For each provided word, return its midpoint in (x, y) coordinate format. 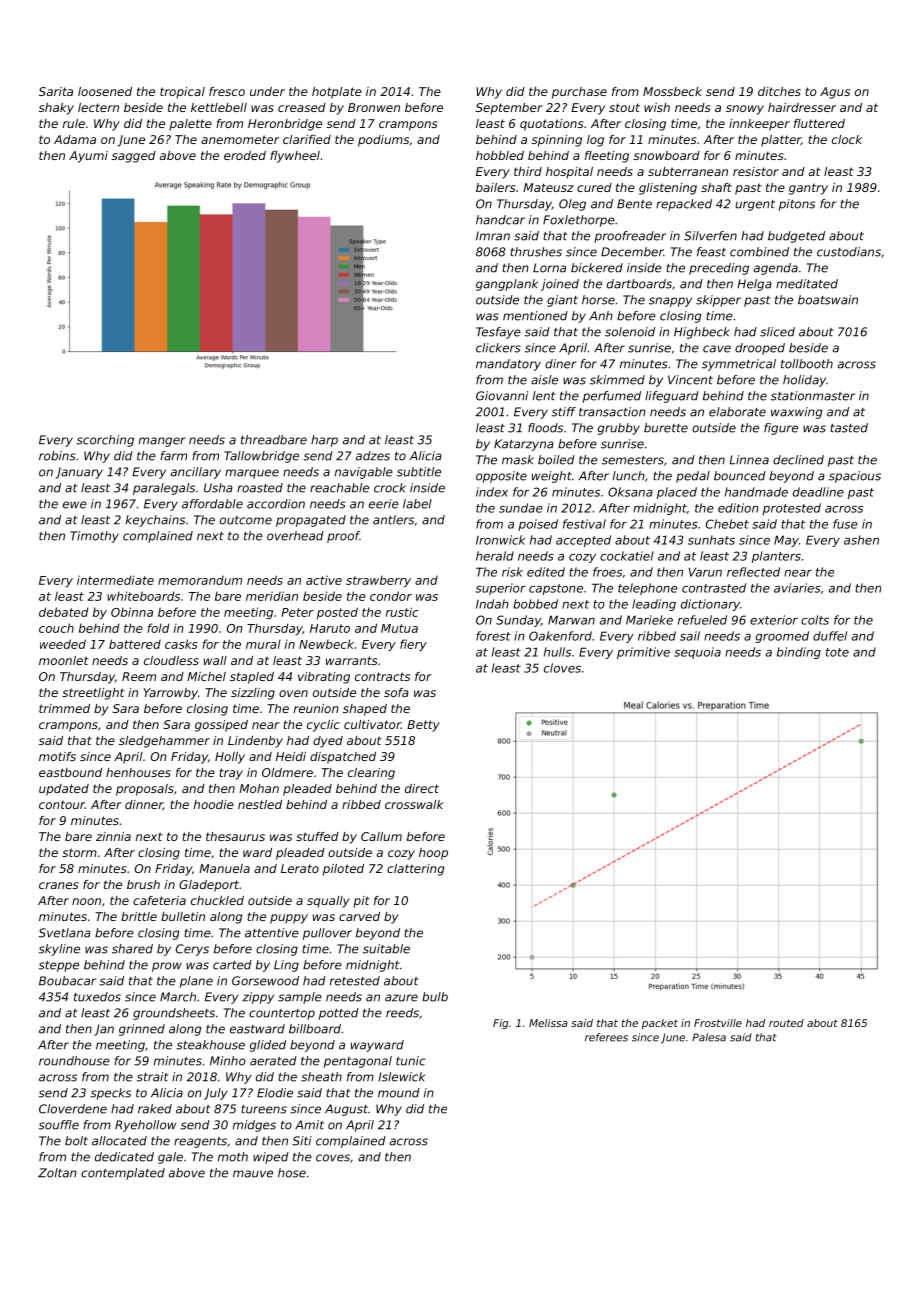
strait (152, 1077)
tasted (849, 428)
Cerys (192, 950)
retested (355, 981)
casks (181, 644)
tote (837, 652)
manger (162, 442)
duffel (830, 636)
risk (512, 572)
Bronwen (374, 107)
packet (660, 1024)
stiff (563, 412)
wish (657, 107)
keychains (155, 521)
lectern (98, 107)
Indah (492, 604)
